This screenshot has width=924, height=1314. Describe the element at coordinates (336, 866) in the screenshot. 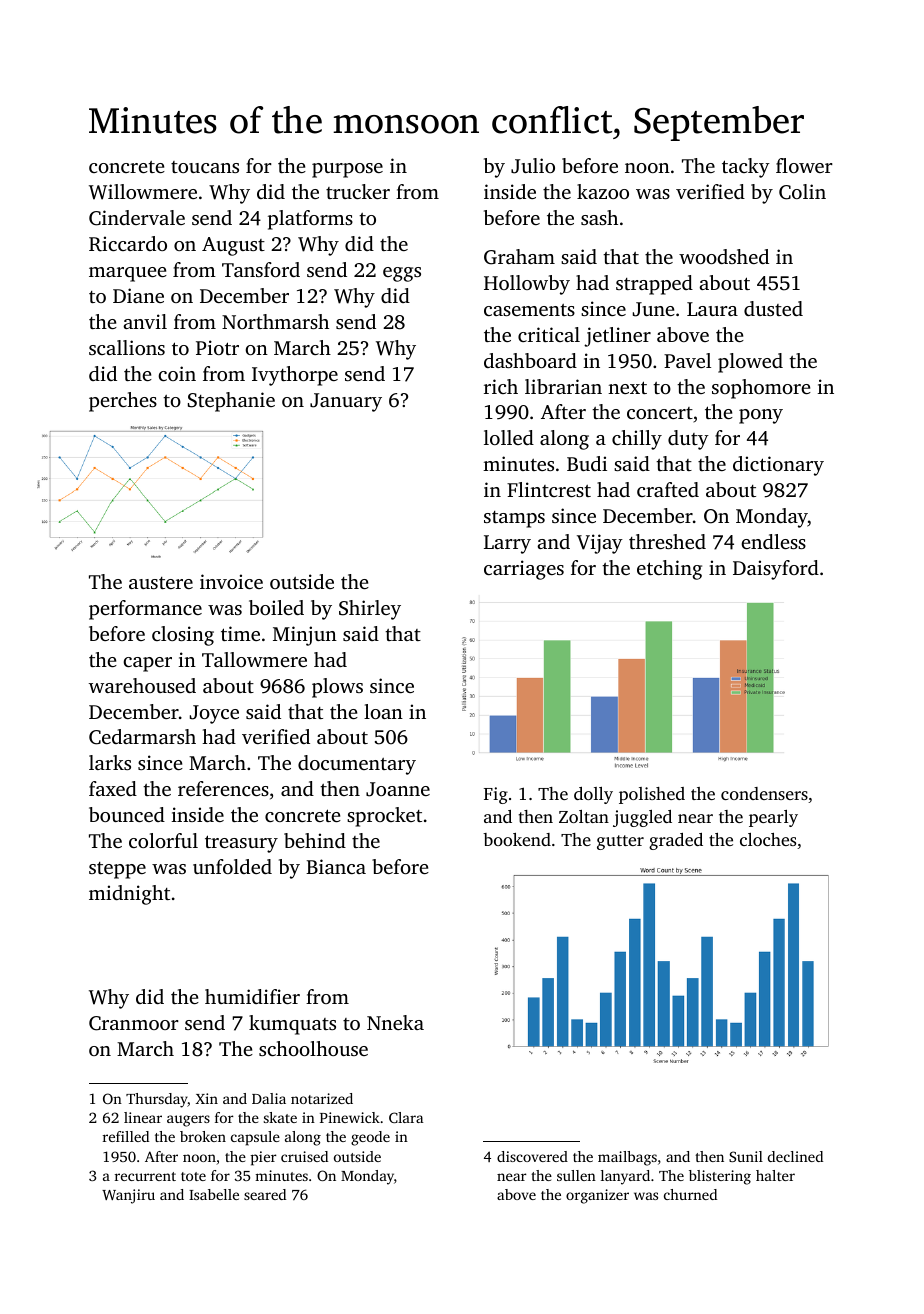

I see `Bianca` at that location.
